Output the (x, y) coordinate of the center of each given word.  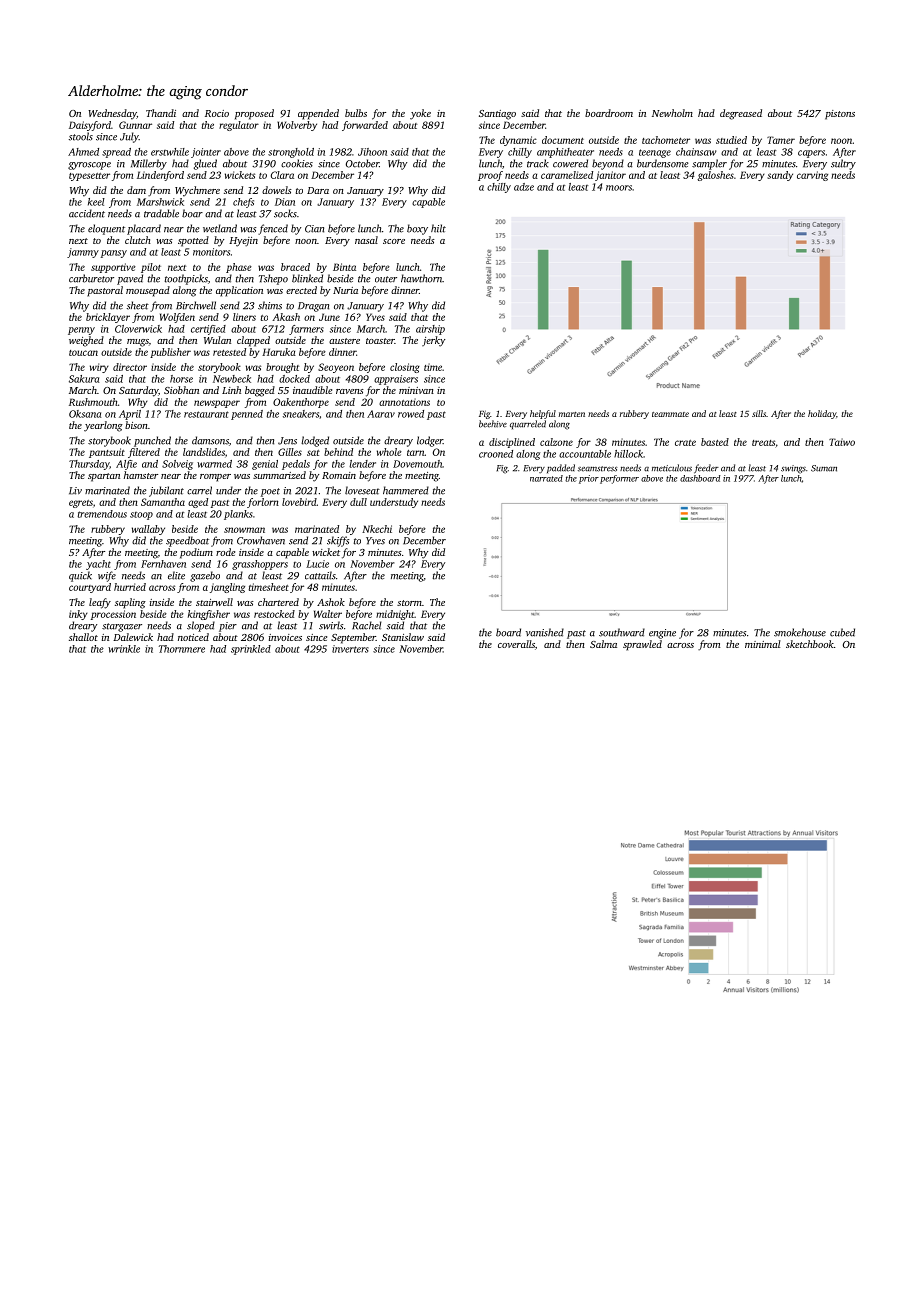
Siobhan (181, 390)
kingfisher (209, 615)
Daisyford (90, 126)
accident (87, 213)
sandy (780, 176)
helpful (543, 414)
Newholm (672, 113)
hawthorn (421, 278)
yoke (420, 114)
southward (622, 632)
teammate (670, 414)
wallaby (148, 530)
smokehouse (800, 632)
